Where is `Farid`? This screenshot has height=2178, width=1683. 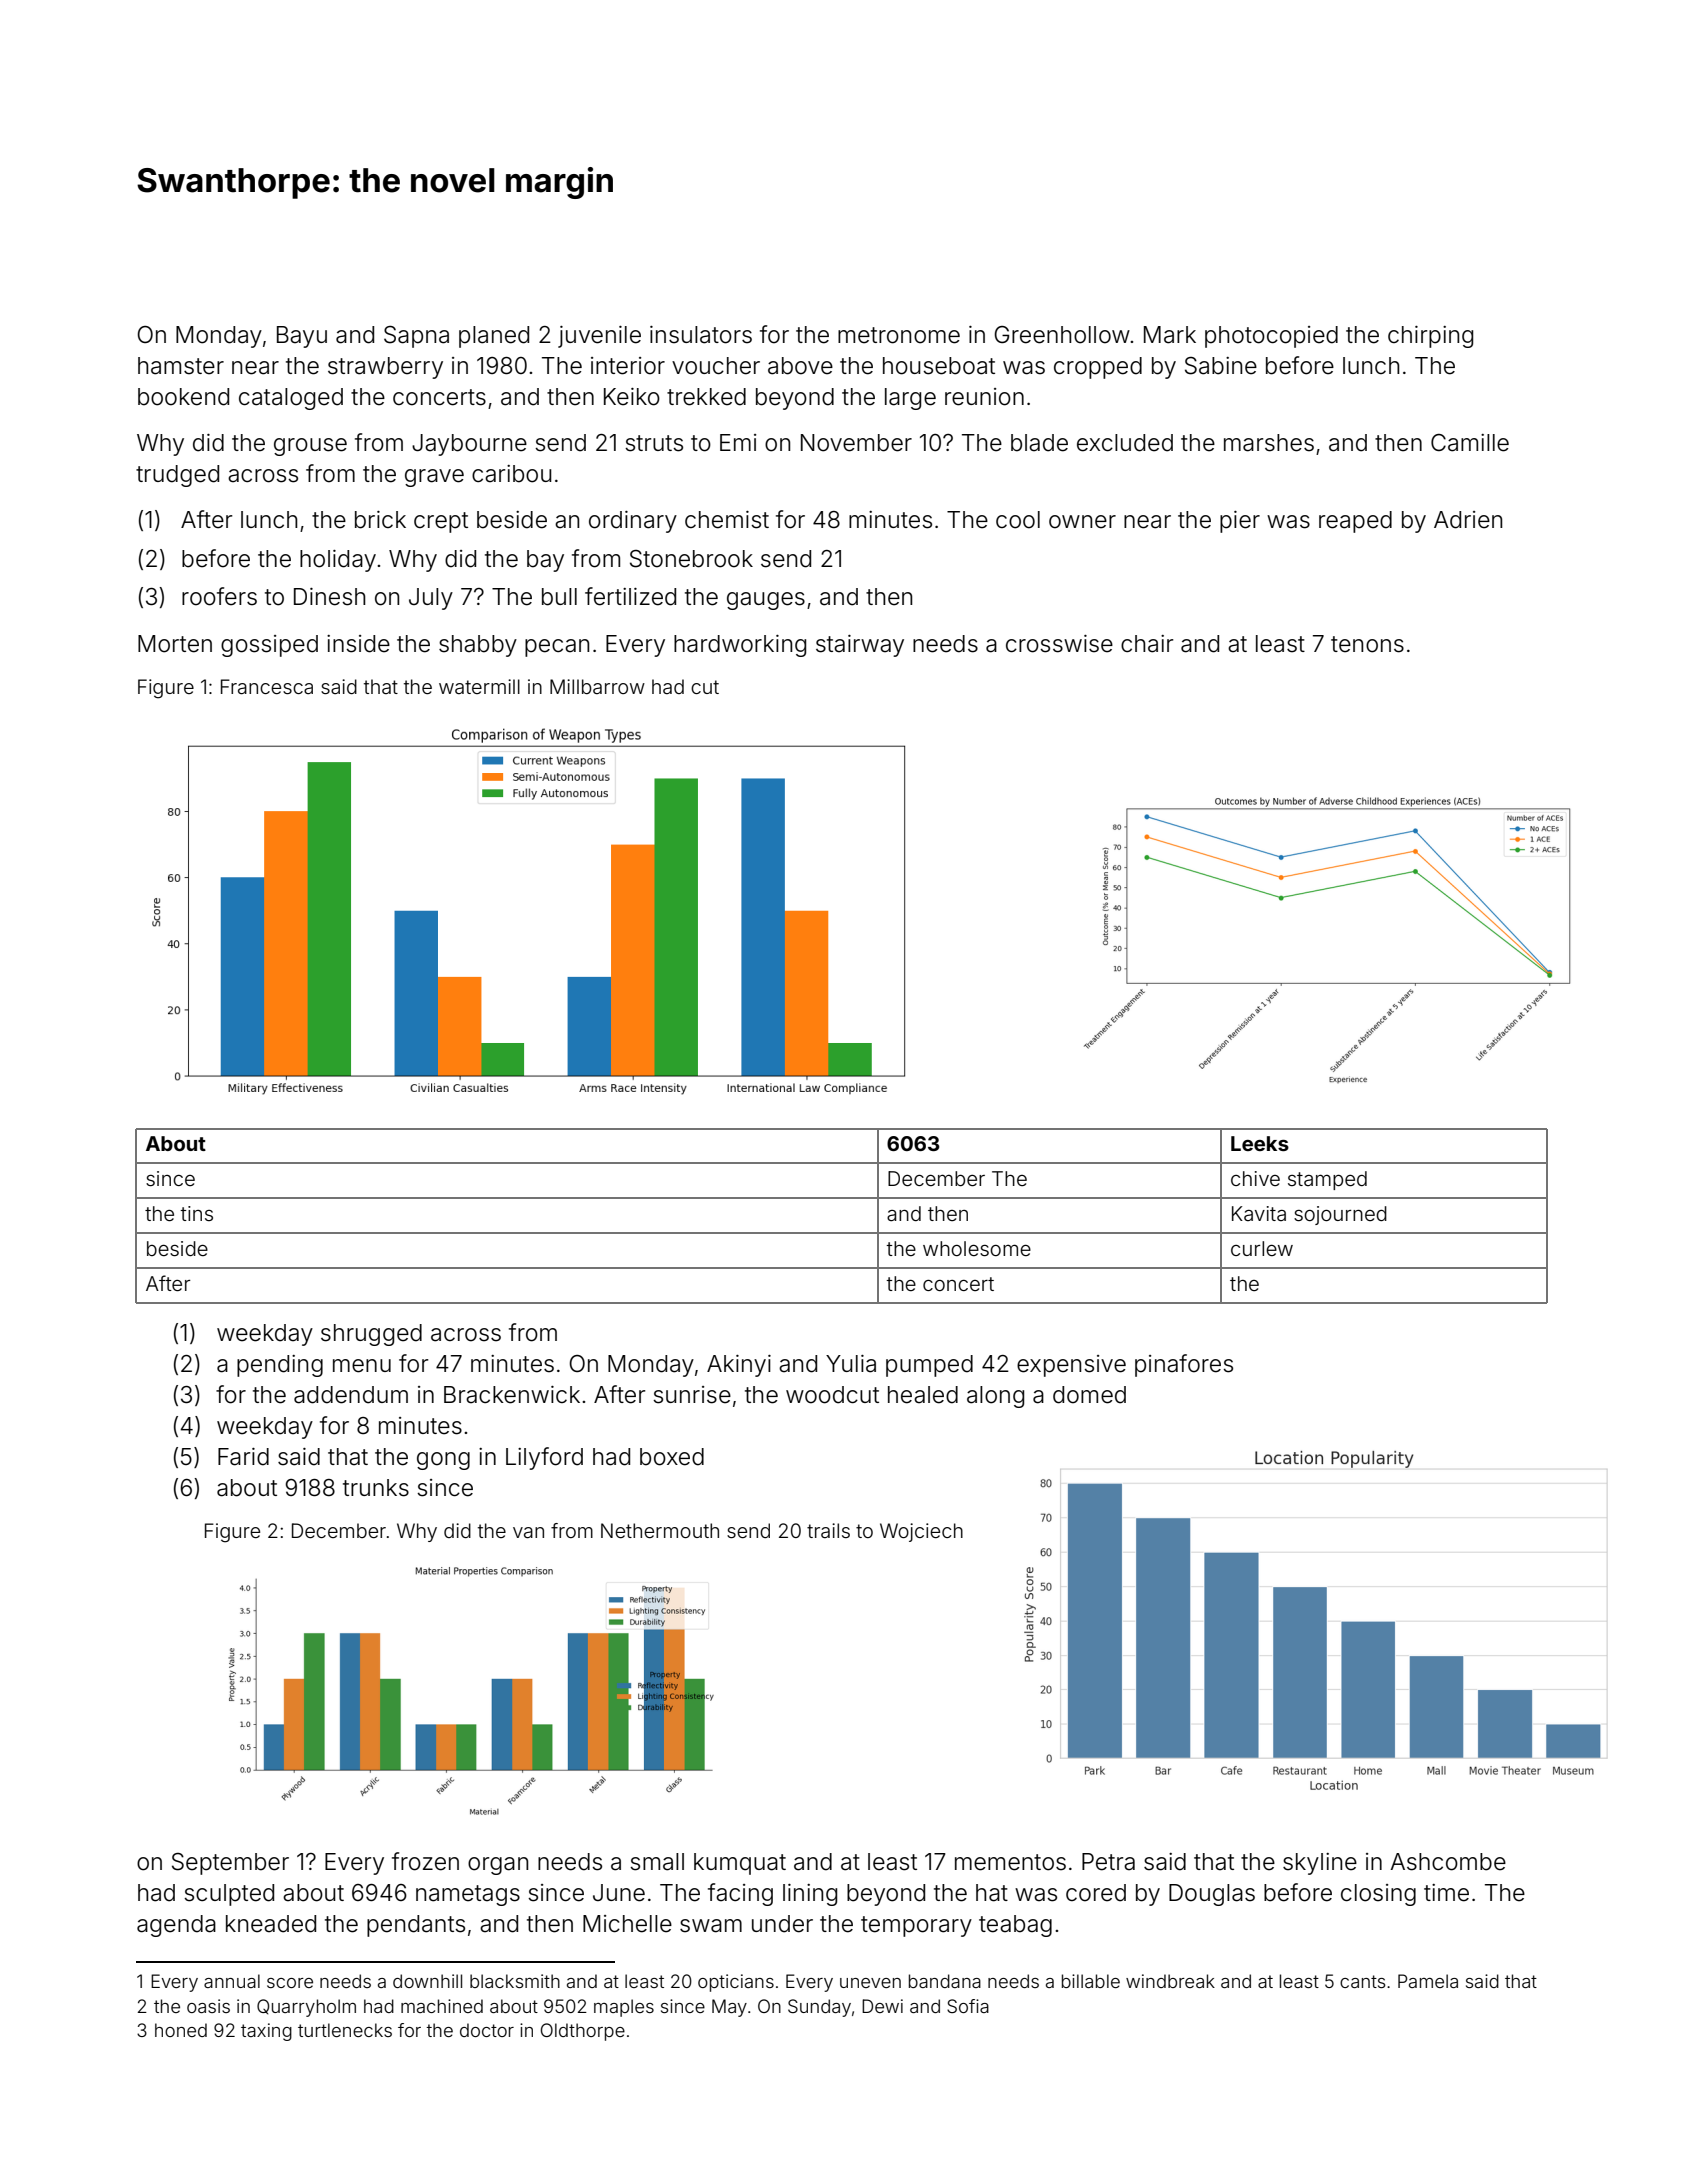 Farid is located at coordinates (243, 1457).
